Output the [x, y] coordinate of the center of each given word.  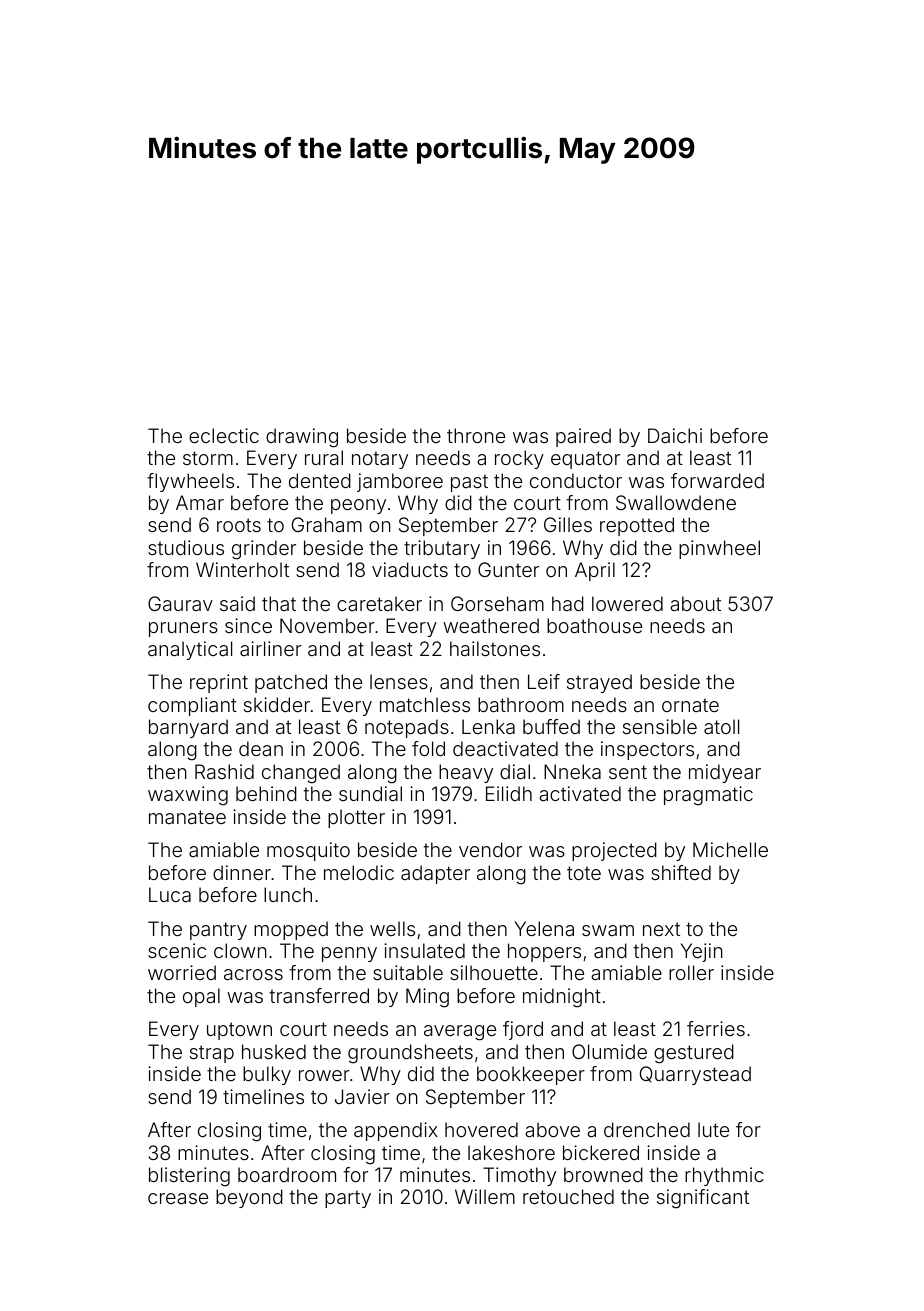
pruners [183, 629]
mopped [291, 930]
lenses [399, 681]
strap [212, 1054]
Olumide [609, 1051]
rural [324, 457]
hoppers [544, 952]
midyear [725, 773]
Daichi [675, 435]
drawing [302, 438]
